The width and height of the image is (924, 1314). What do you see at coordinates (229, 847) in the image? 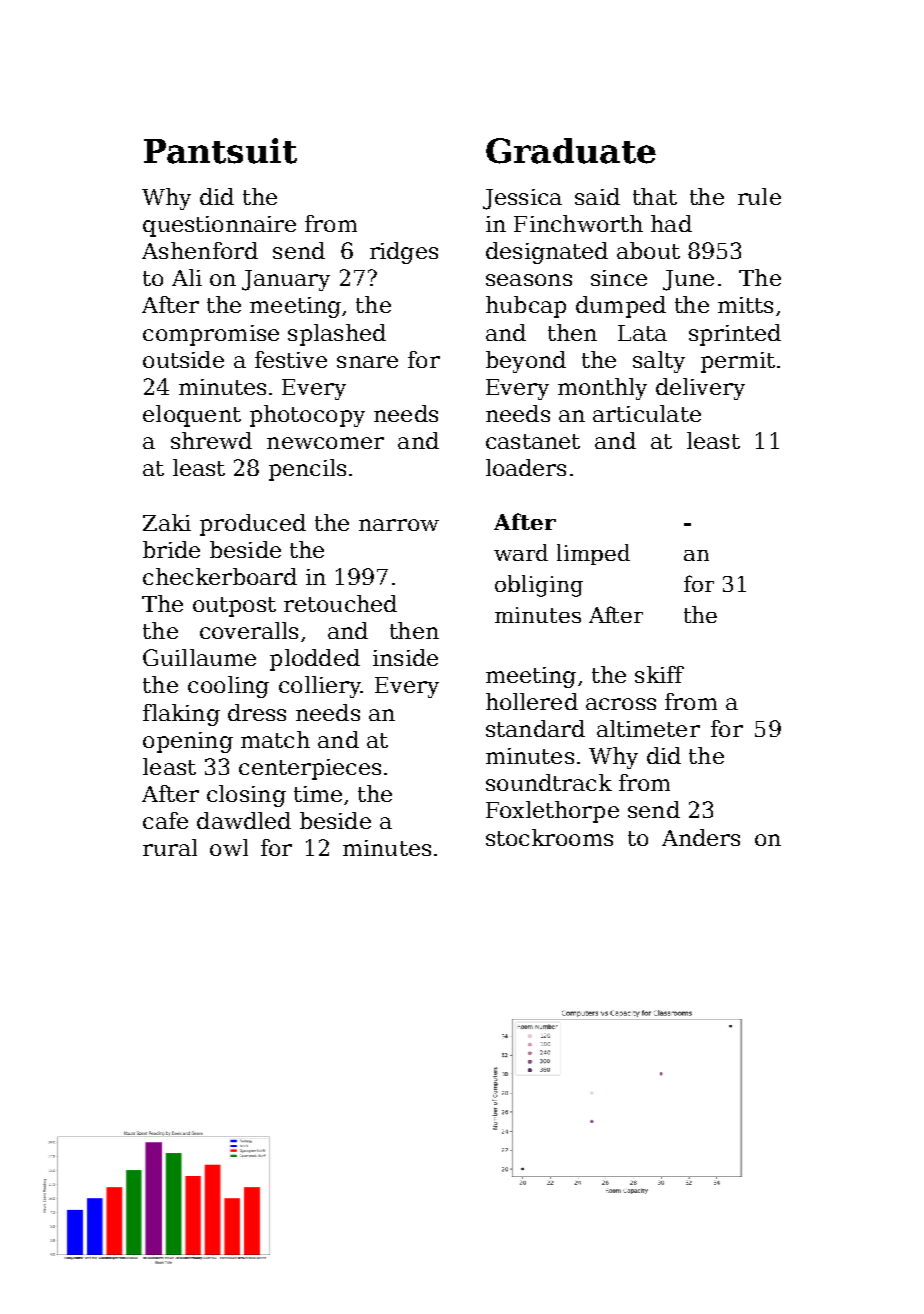
I see `owl` at bounding box center [229, 847].
